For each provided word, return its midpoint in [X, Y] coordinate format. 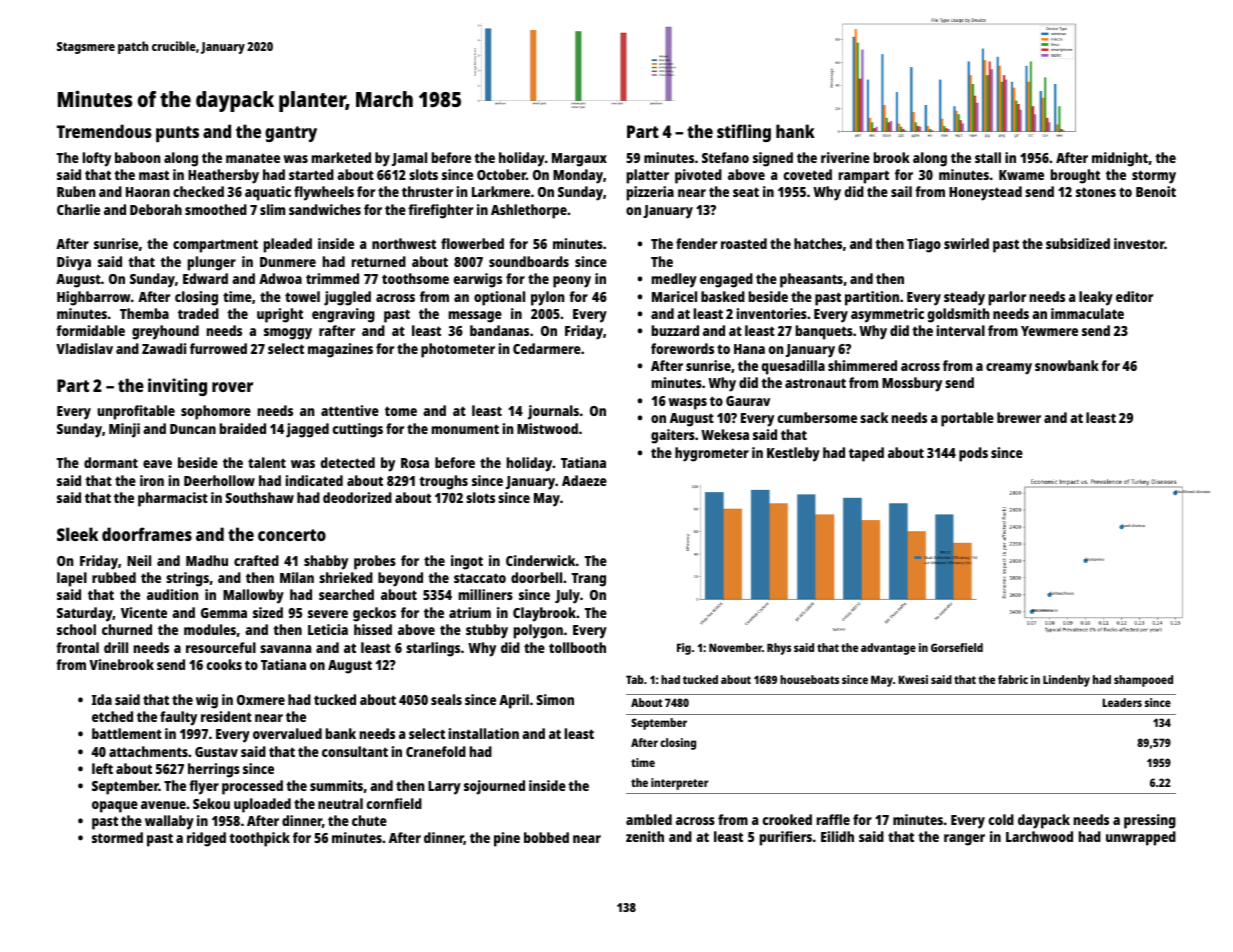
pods [973, 454]
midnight [1120, 159]
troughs [443, 482]
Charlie [78, 209]
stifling [744, 133]
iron [152, 480]
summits [336, 785]
